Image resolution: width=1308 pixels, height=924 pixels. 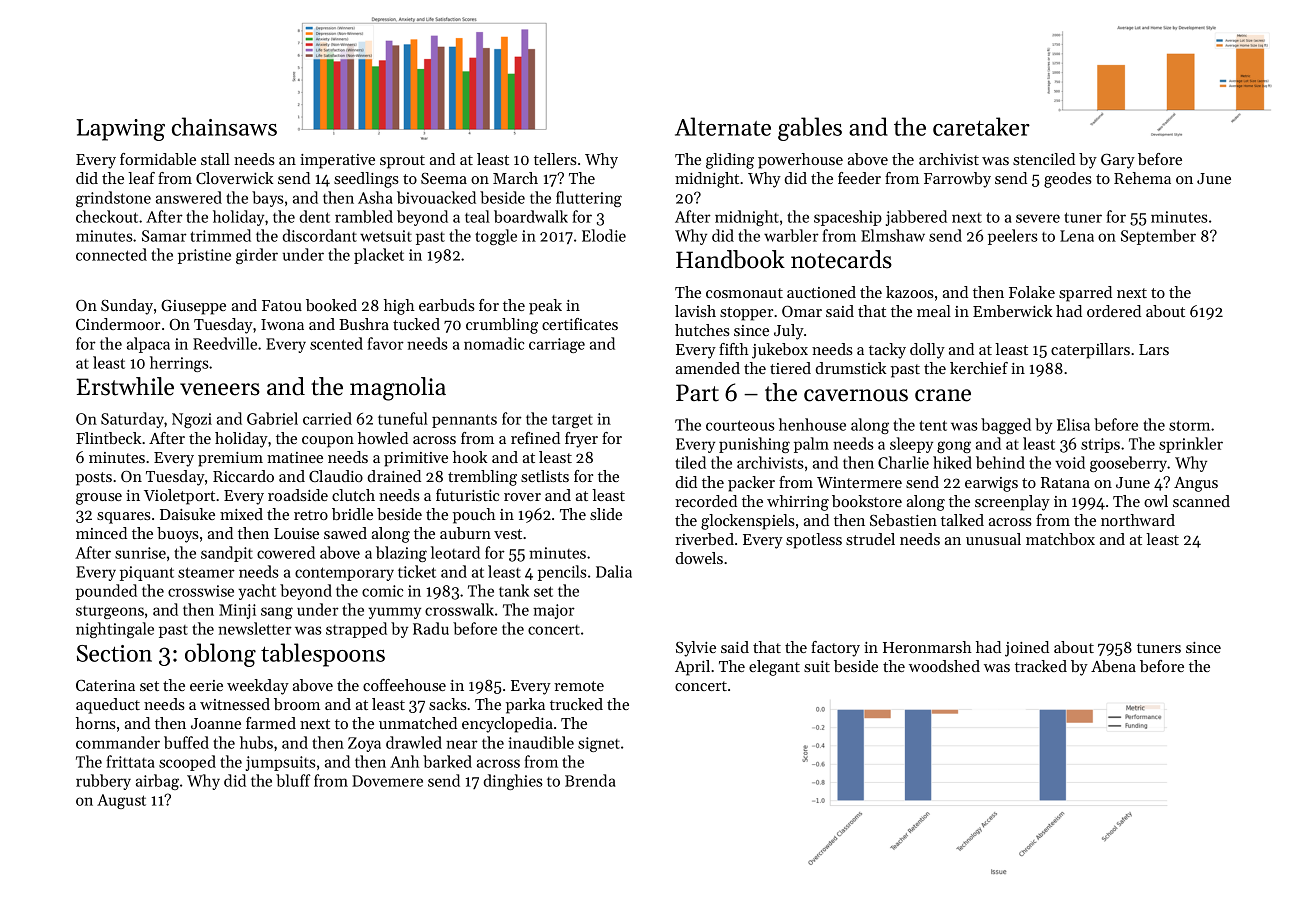 I want to click on vest, so click(x=508, y=534).
